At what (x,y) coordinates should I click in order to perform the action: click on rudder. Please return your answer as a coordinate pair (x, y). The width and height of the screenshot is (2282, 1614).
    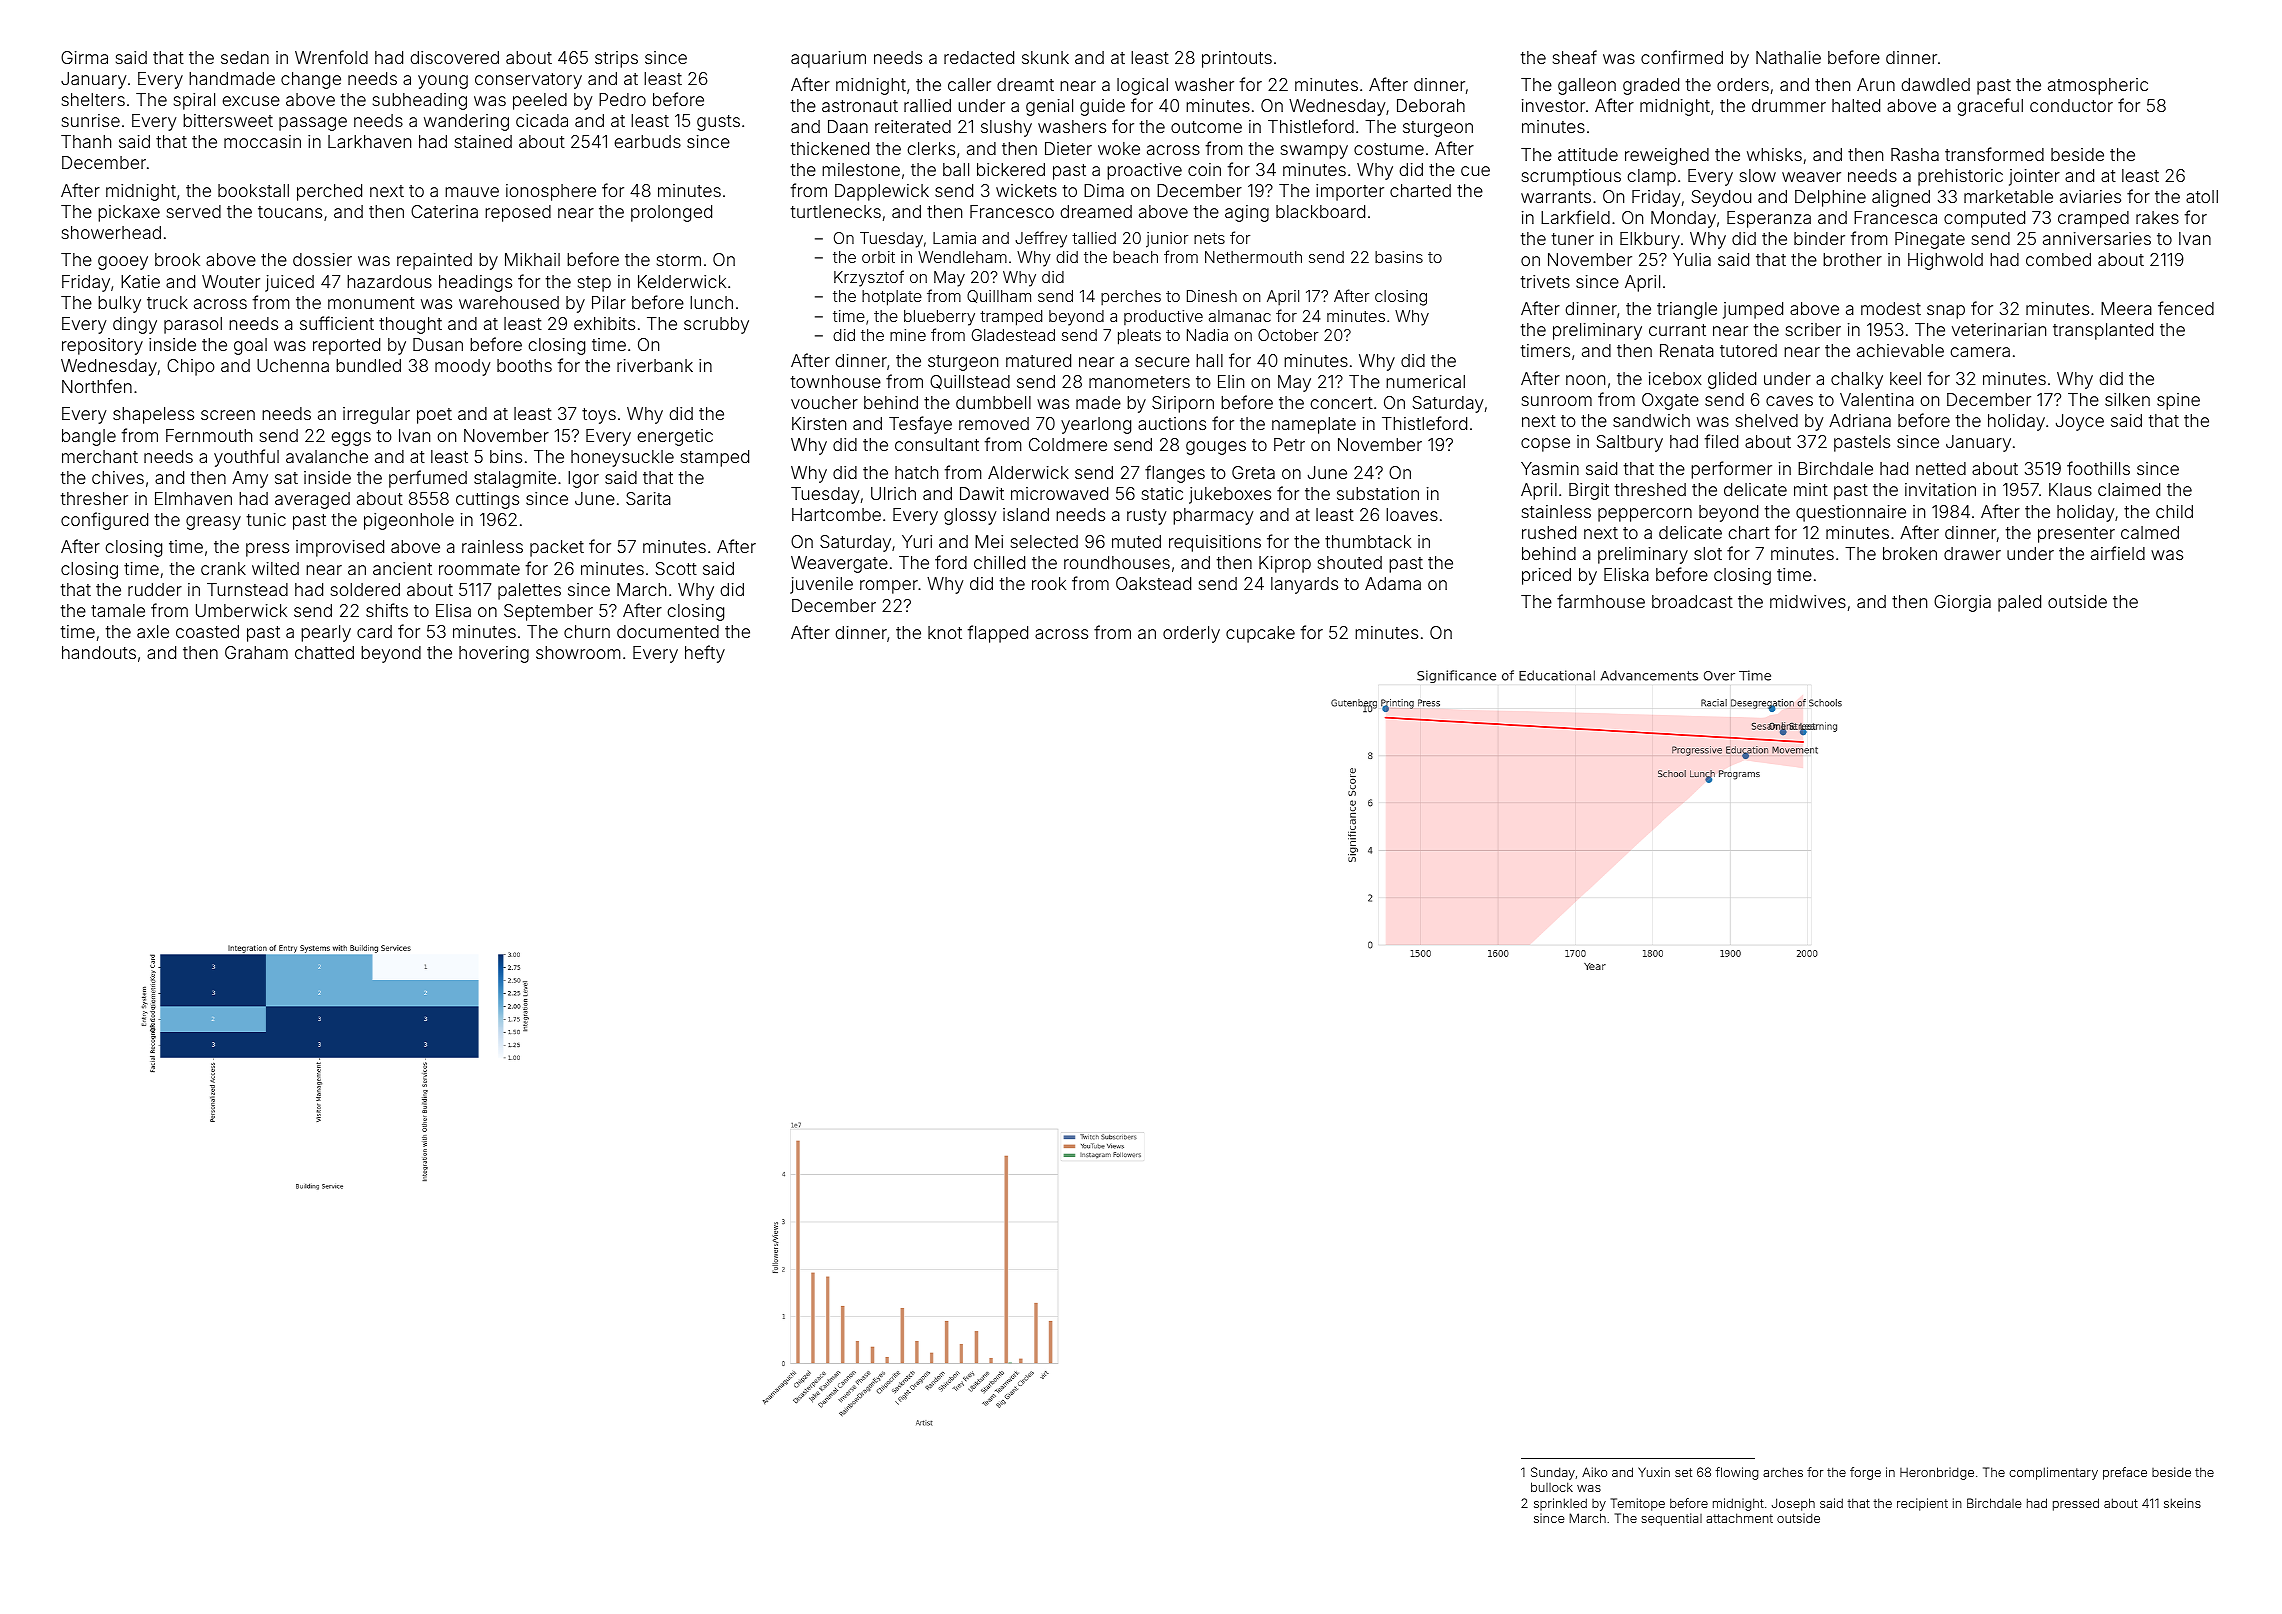
    Looking at the image, I should click on (155, 589).
